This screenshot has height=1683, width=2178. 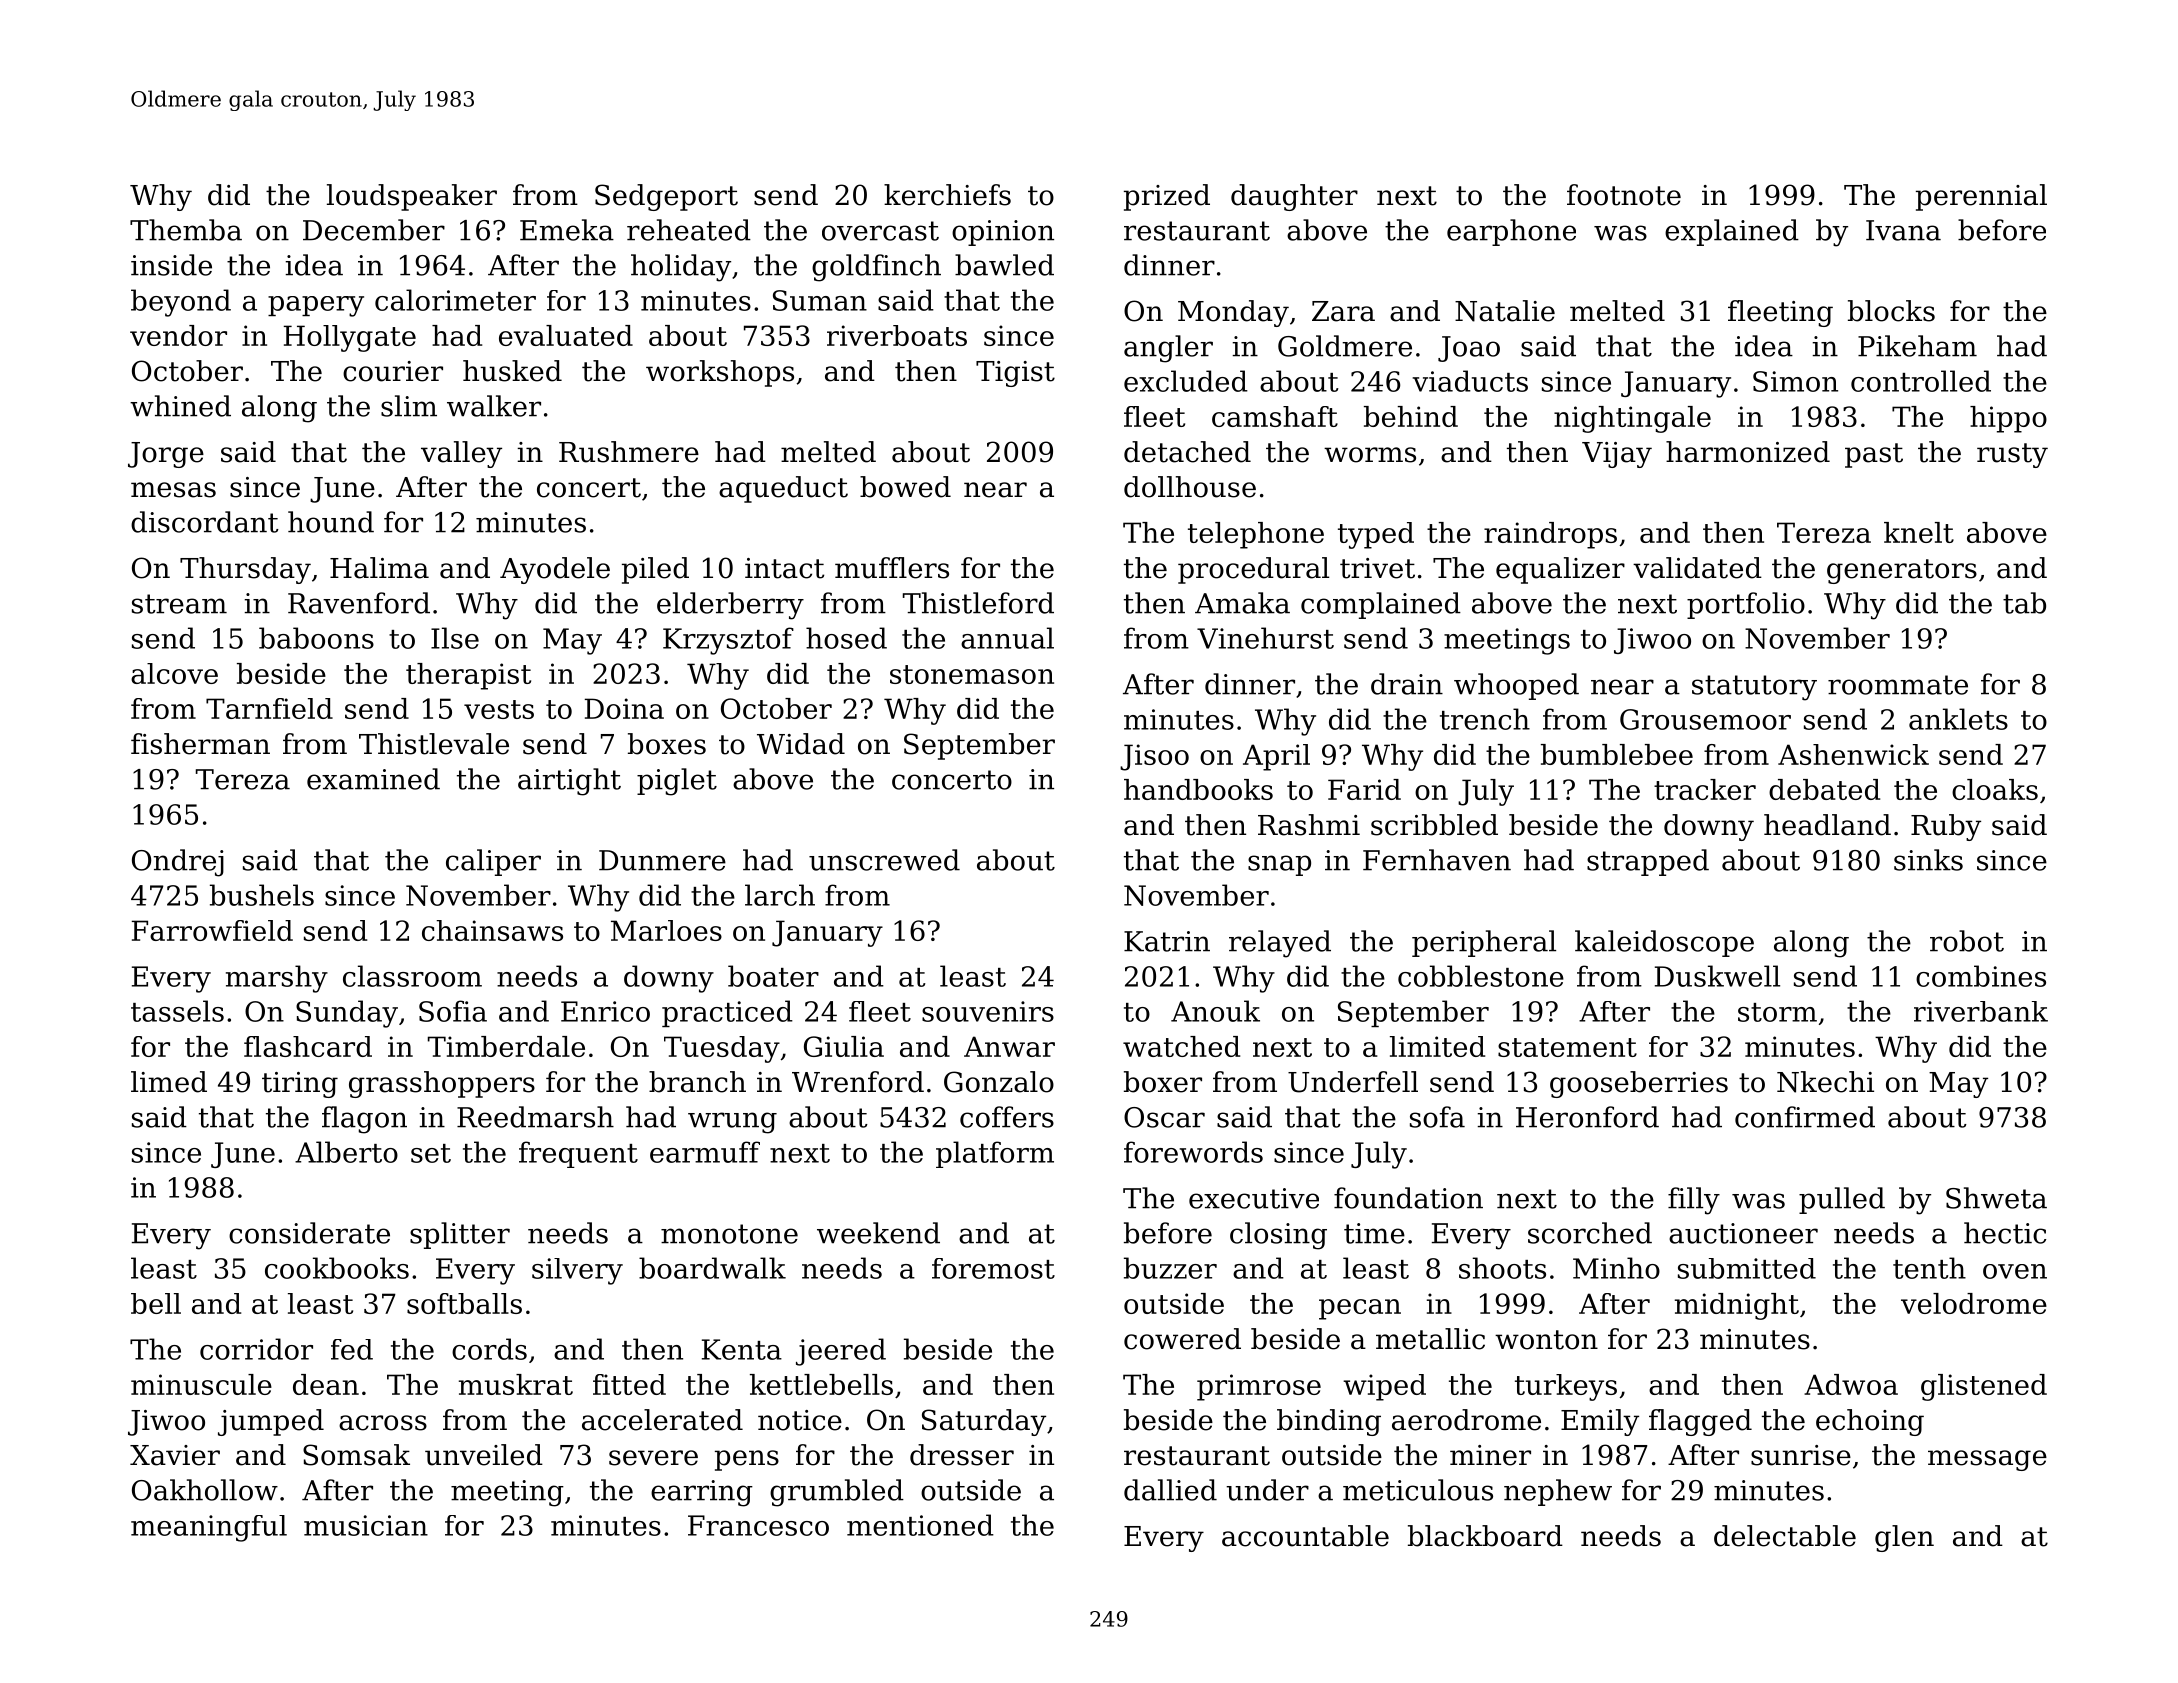 I want to click on slim, so click(x=409, y=406).
